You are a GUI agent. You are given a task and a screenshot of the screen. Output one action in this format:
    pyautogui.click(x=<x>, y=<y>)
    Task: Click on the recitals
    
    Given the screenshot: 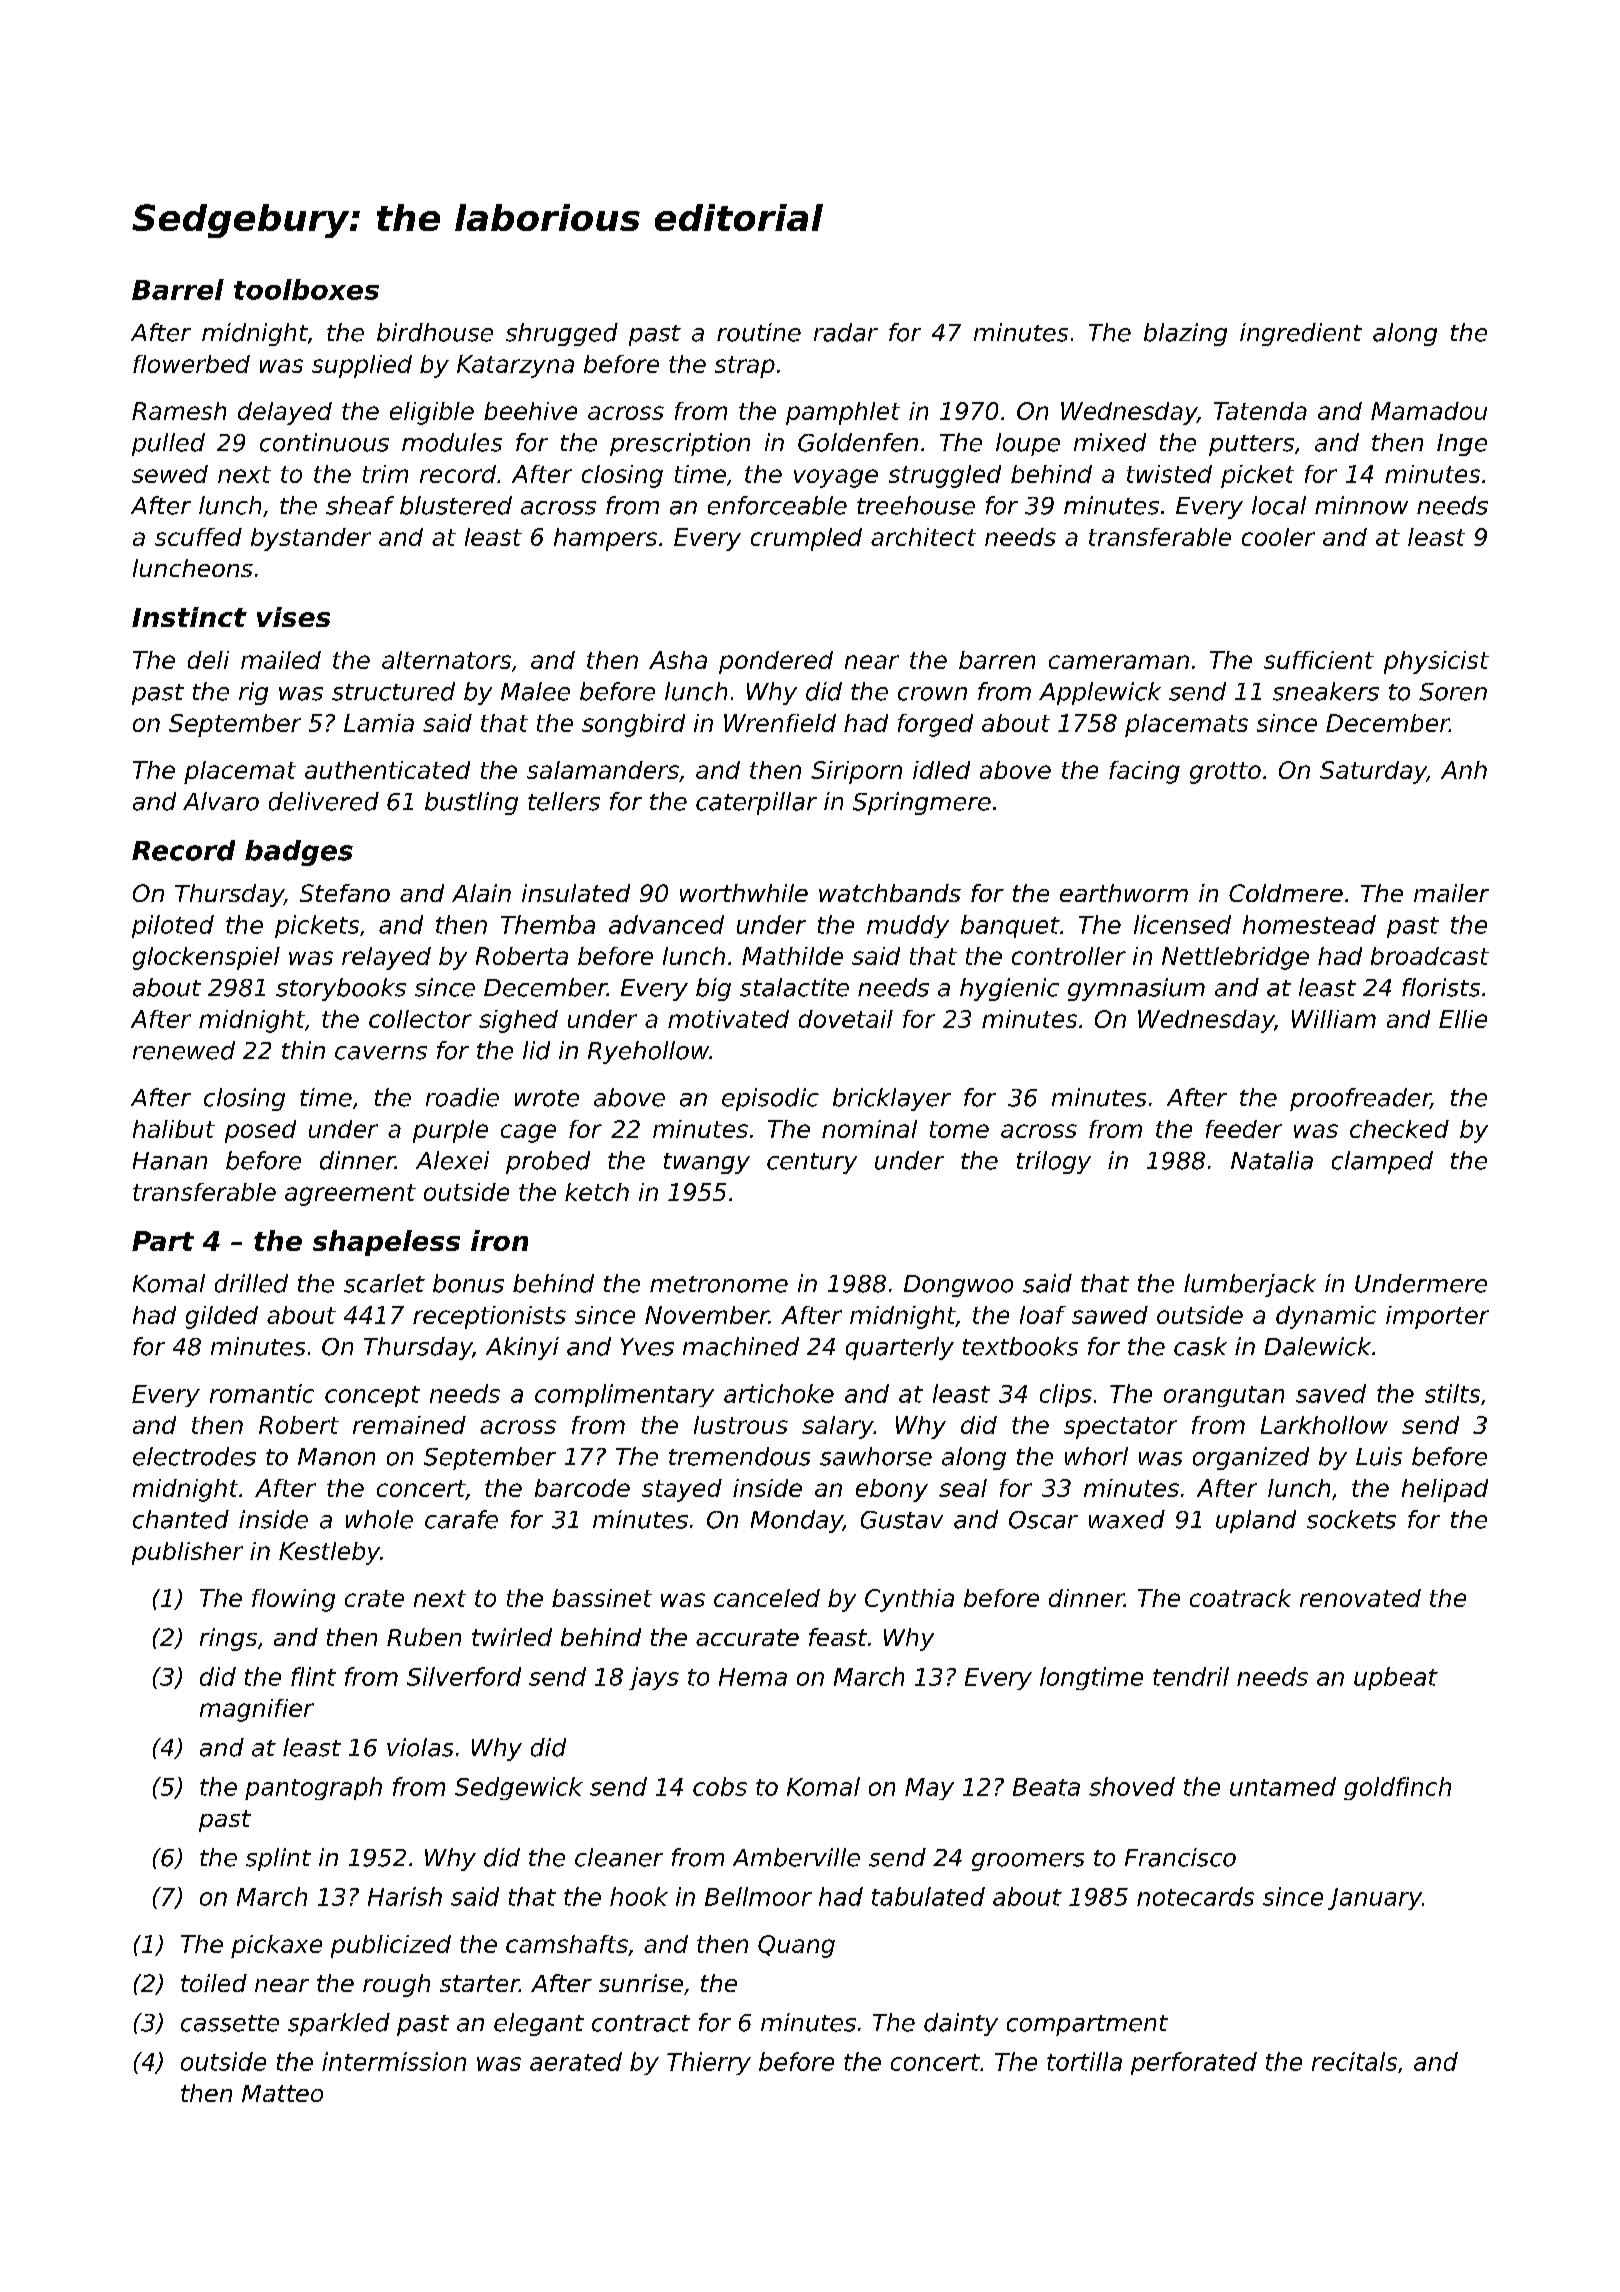 What is the action you would take?
    pyautogui.click(x=1354, y=2061)
